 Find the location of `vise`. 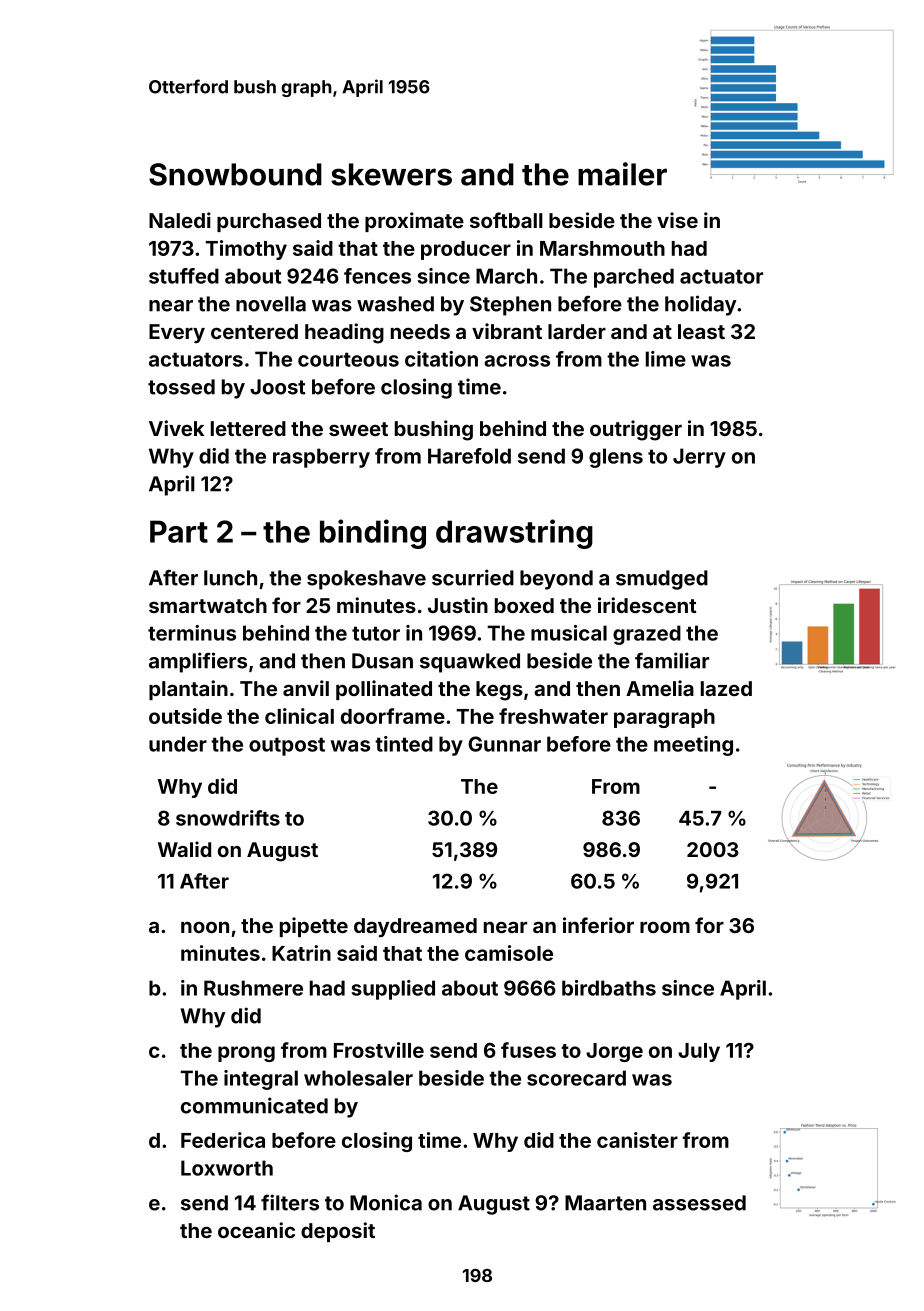

vise is located at coordinates (677, 220).
